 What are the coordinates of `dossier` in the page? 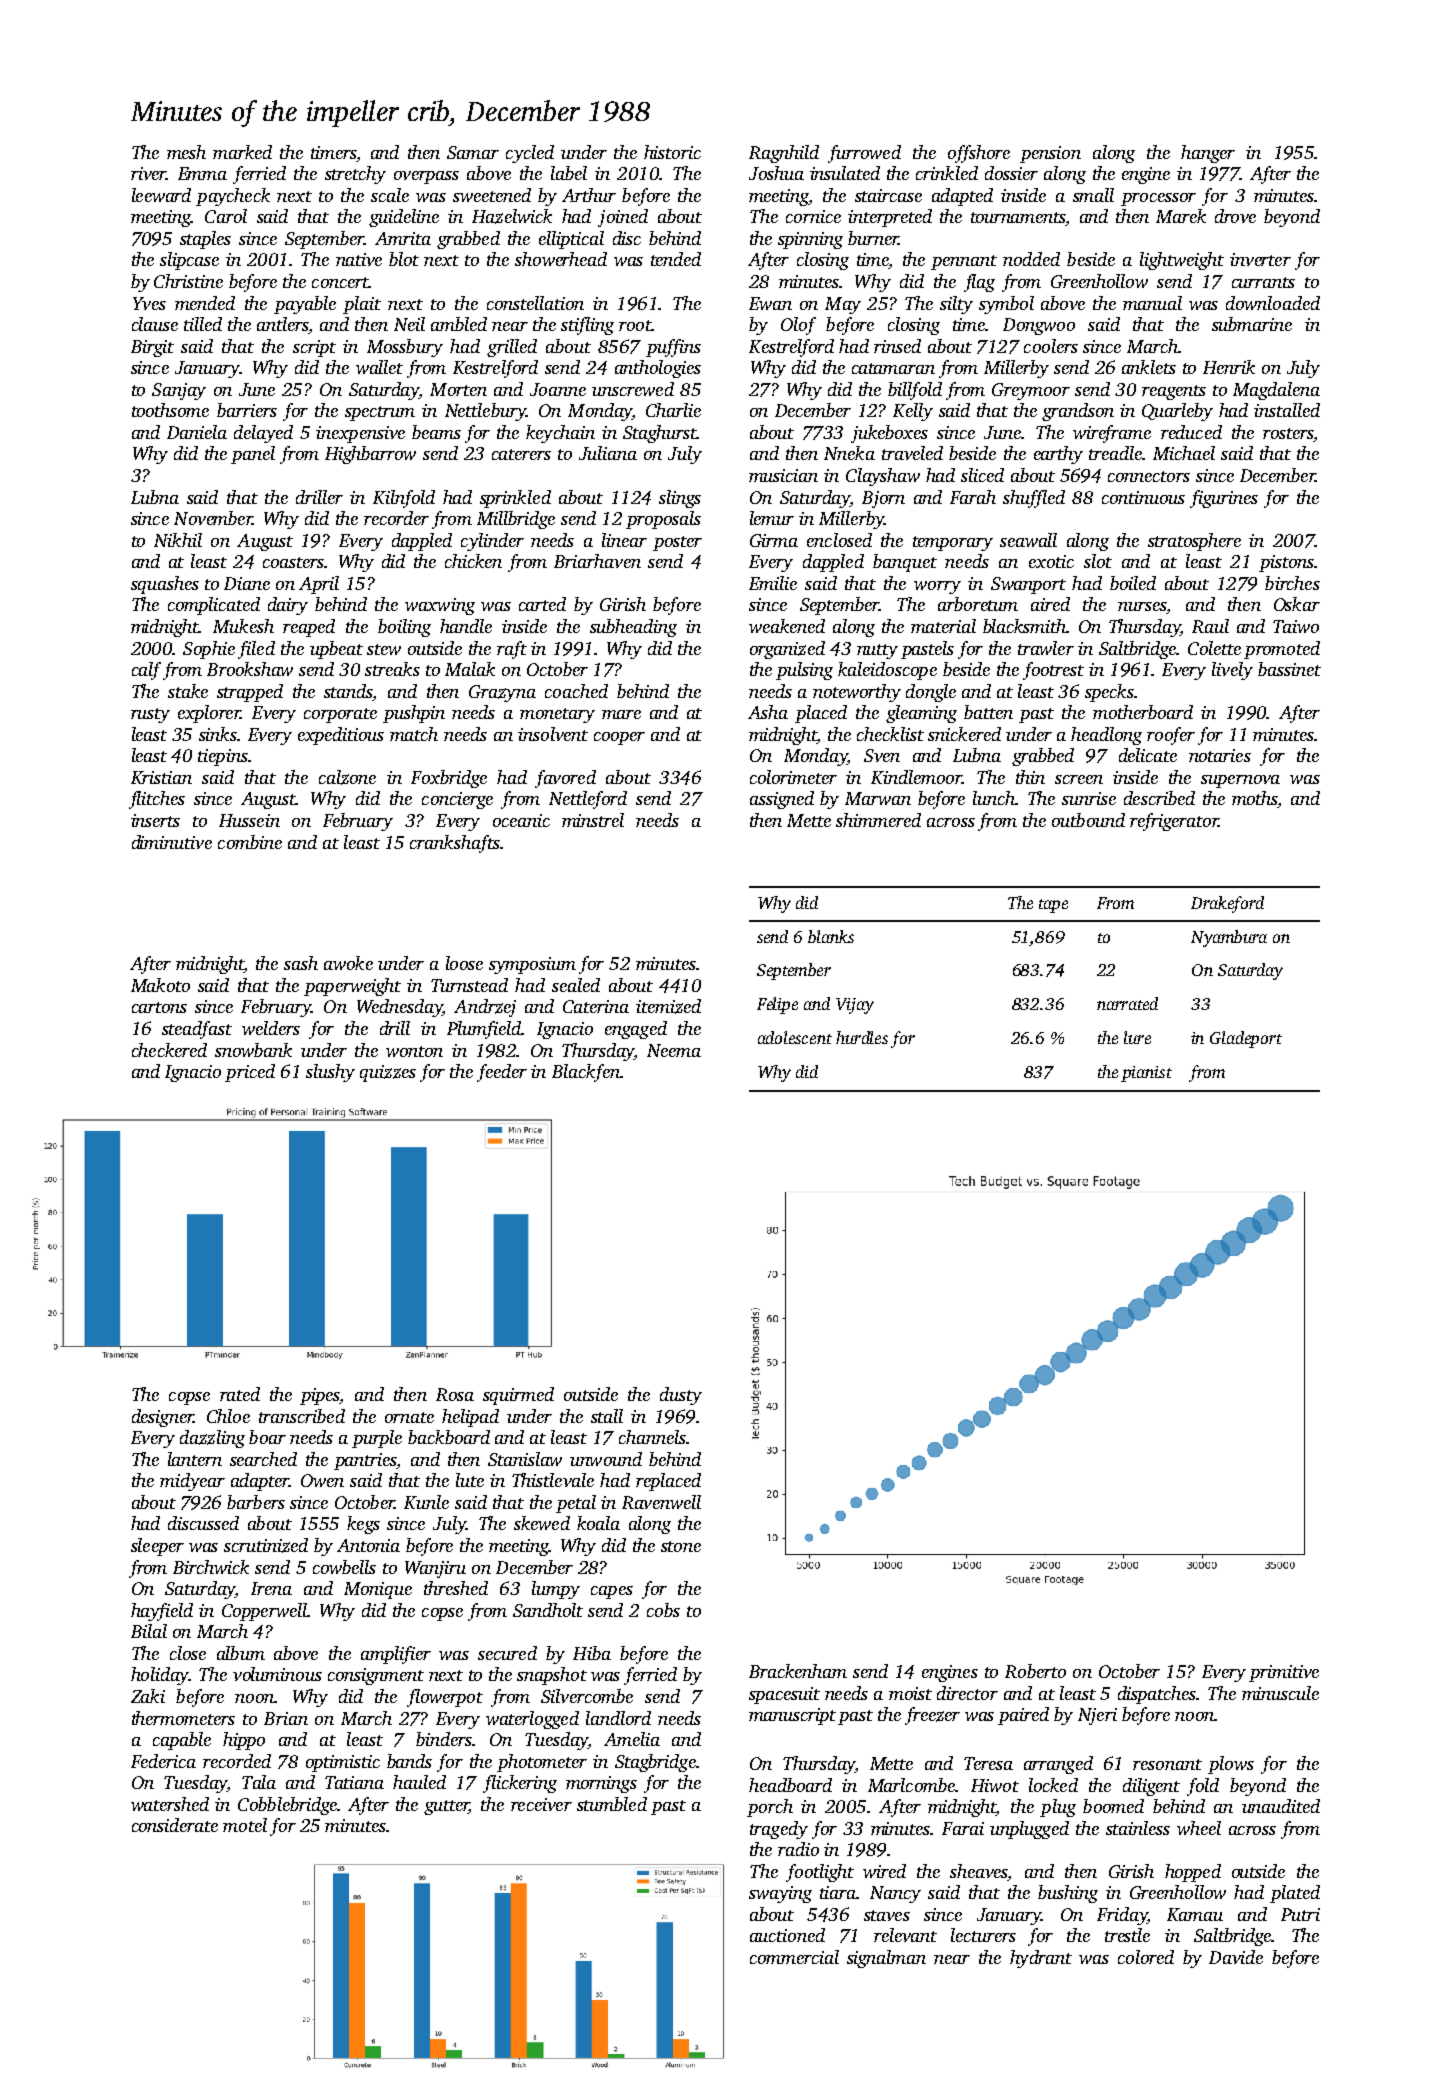 It's located at (1011, 173).
